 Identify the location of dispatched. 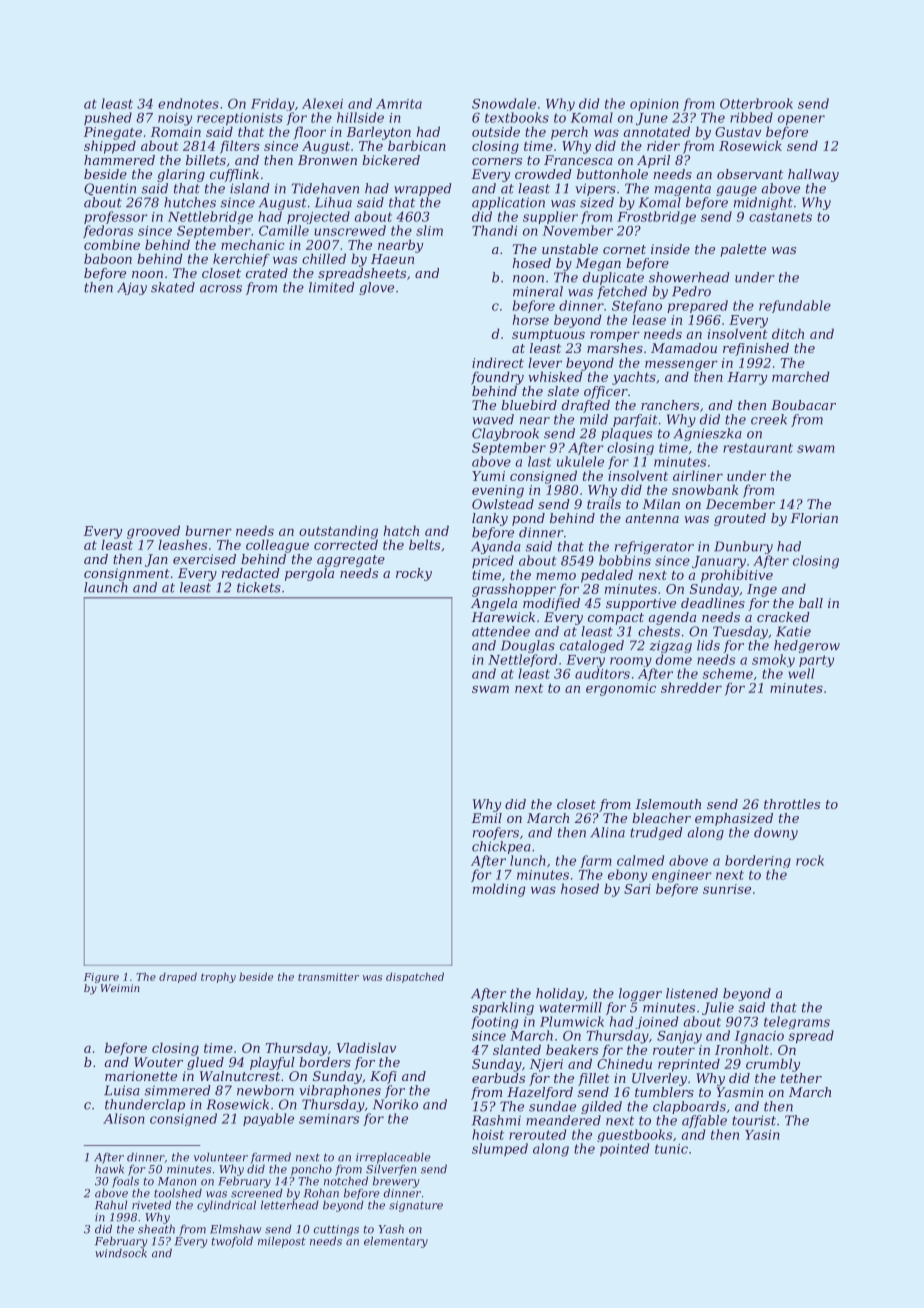
(415, 977).
